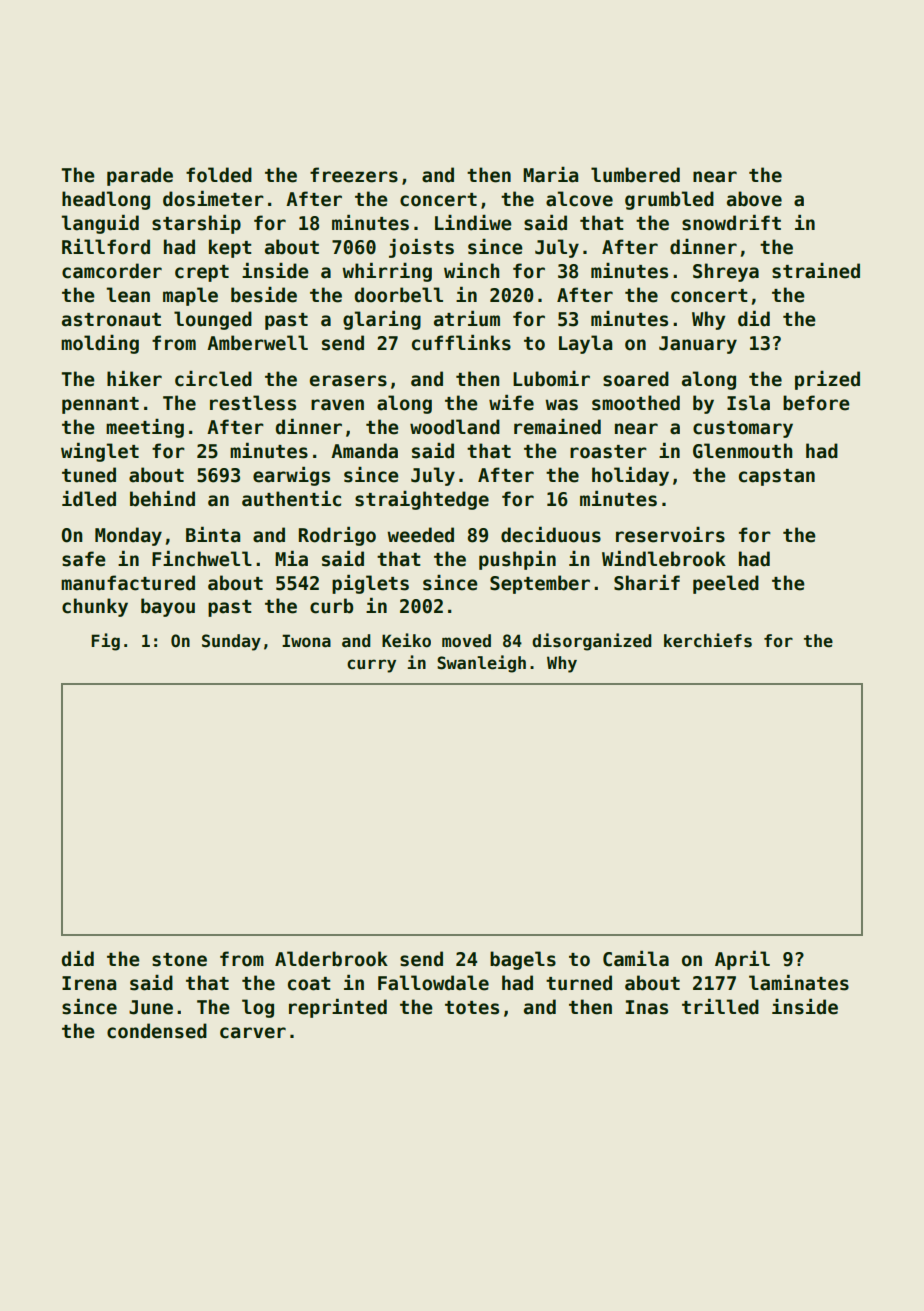 The width and height of the image is (924, 1311). What do you see at coordinates (708, 640) in the image?
I see `kerchiefs` at bounding box center [708, 640].
